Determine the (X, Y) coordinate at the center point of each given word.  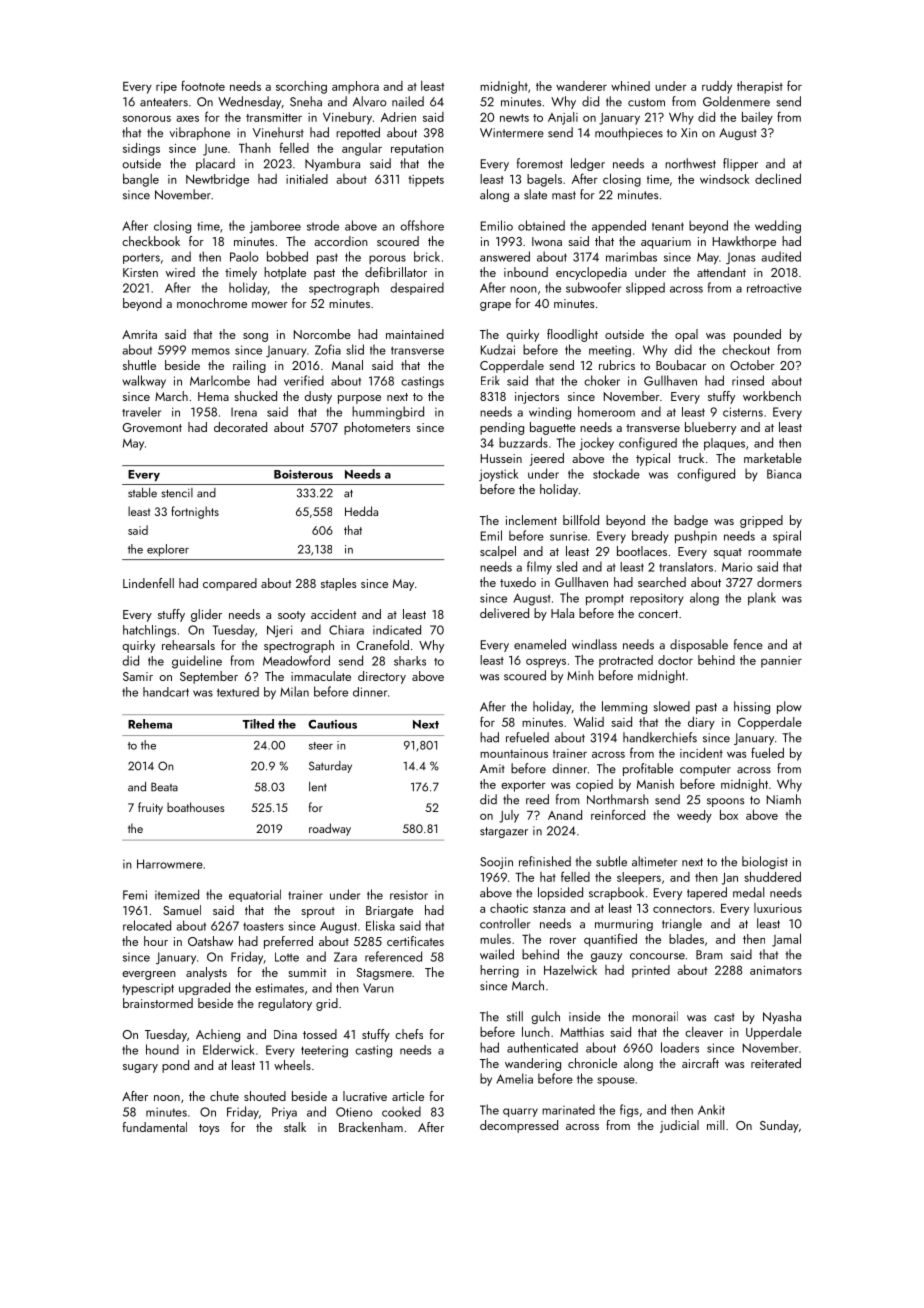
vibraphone (200, 133)
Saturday (330, 767)
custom (646, 102)
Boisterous (303, 474)
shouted (265, 1096)
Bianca (784, 474)
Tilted (258, 724)
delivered (504, 613)
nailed (408, 101)
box (729, 815)
